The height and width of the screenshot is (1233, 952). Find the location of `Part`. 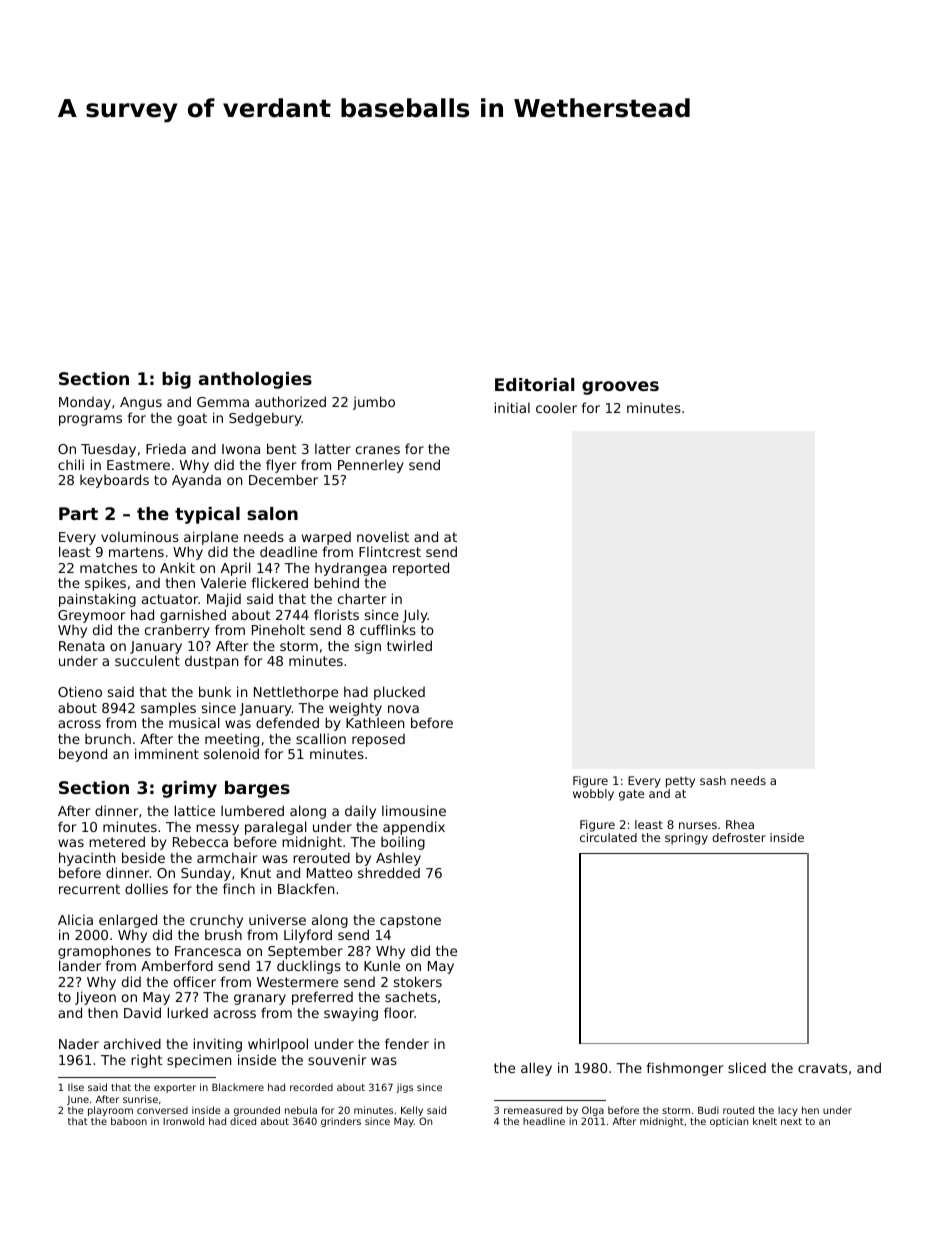

Part is located at coordinates (78, 513).
